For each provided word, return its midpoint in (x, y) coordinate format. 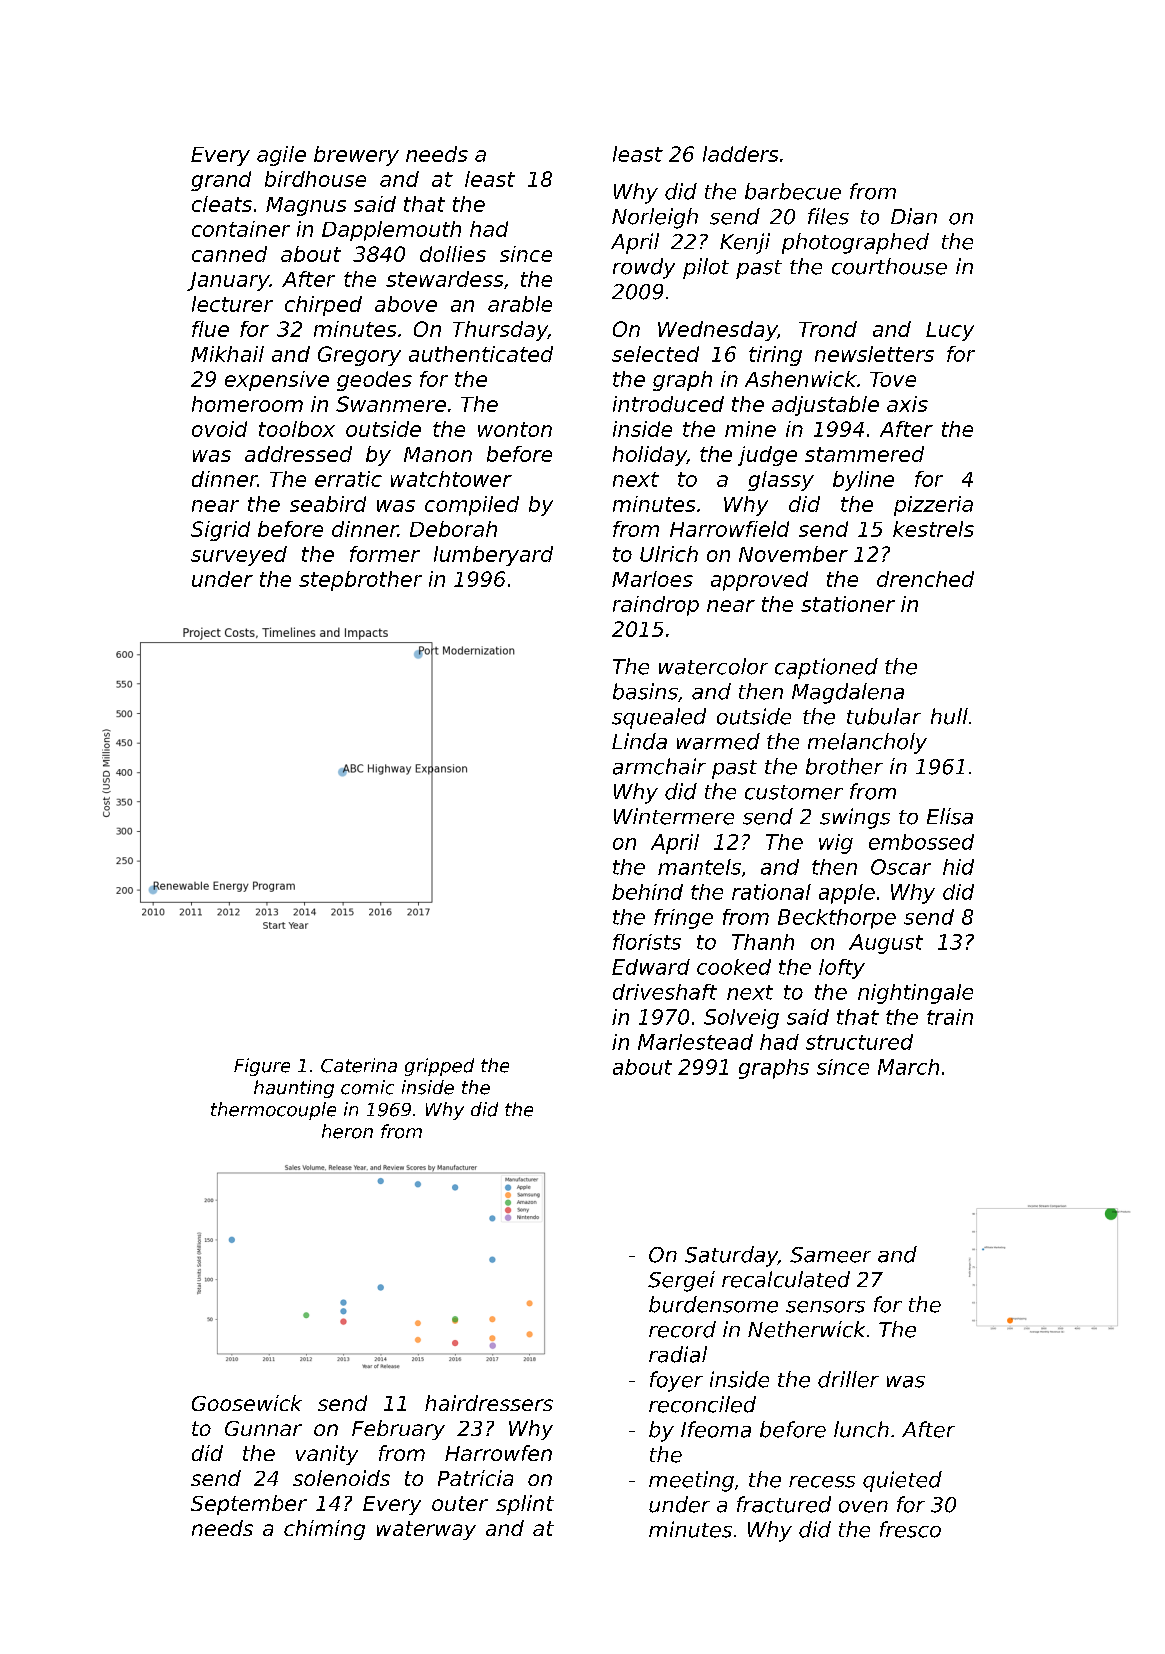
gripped (439, 1067)
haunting (294, 1089)
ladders (740, 154)
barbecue (793, 191)
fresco (910, 1529)
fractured (784, 1504)
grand (221, 181)
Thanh (763, 942)
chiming (324, 1530)
